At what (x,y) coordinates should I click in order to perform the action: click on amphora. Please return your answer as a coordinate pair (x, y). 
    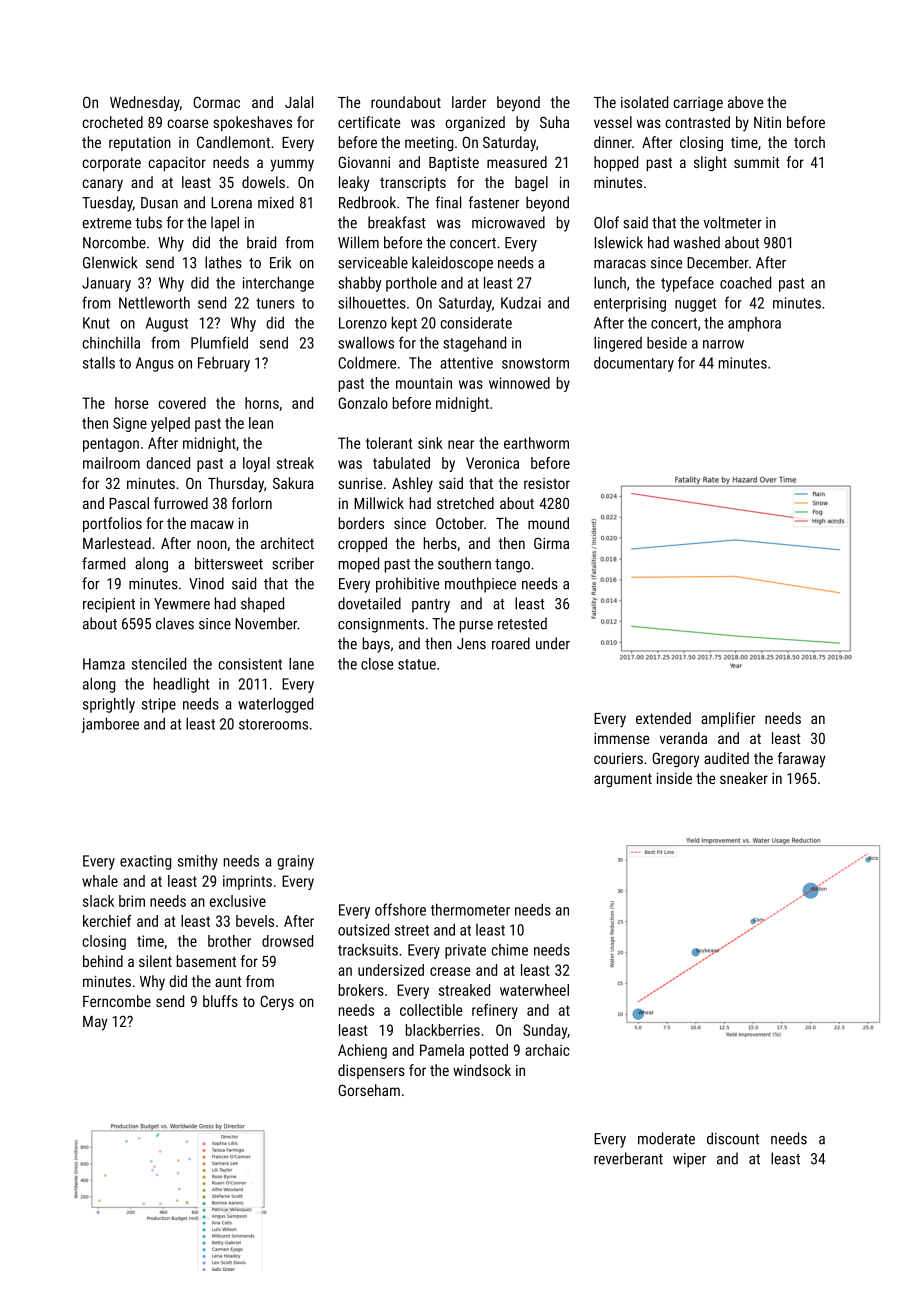
    Looking at the image, I should click on (754, 324).
